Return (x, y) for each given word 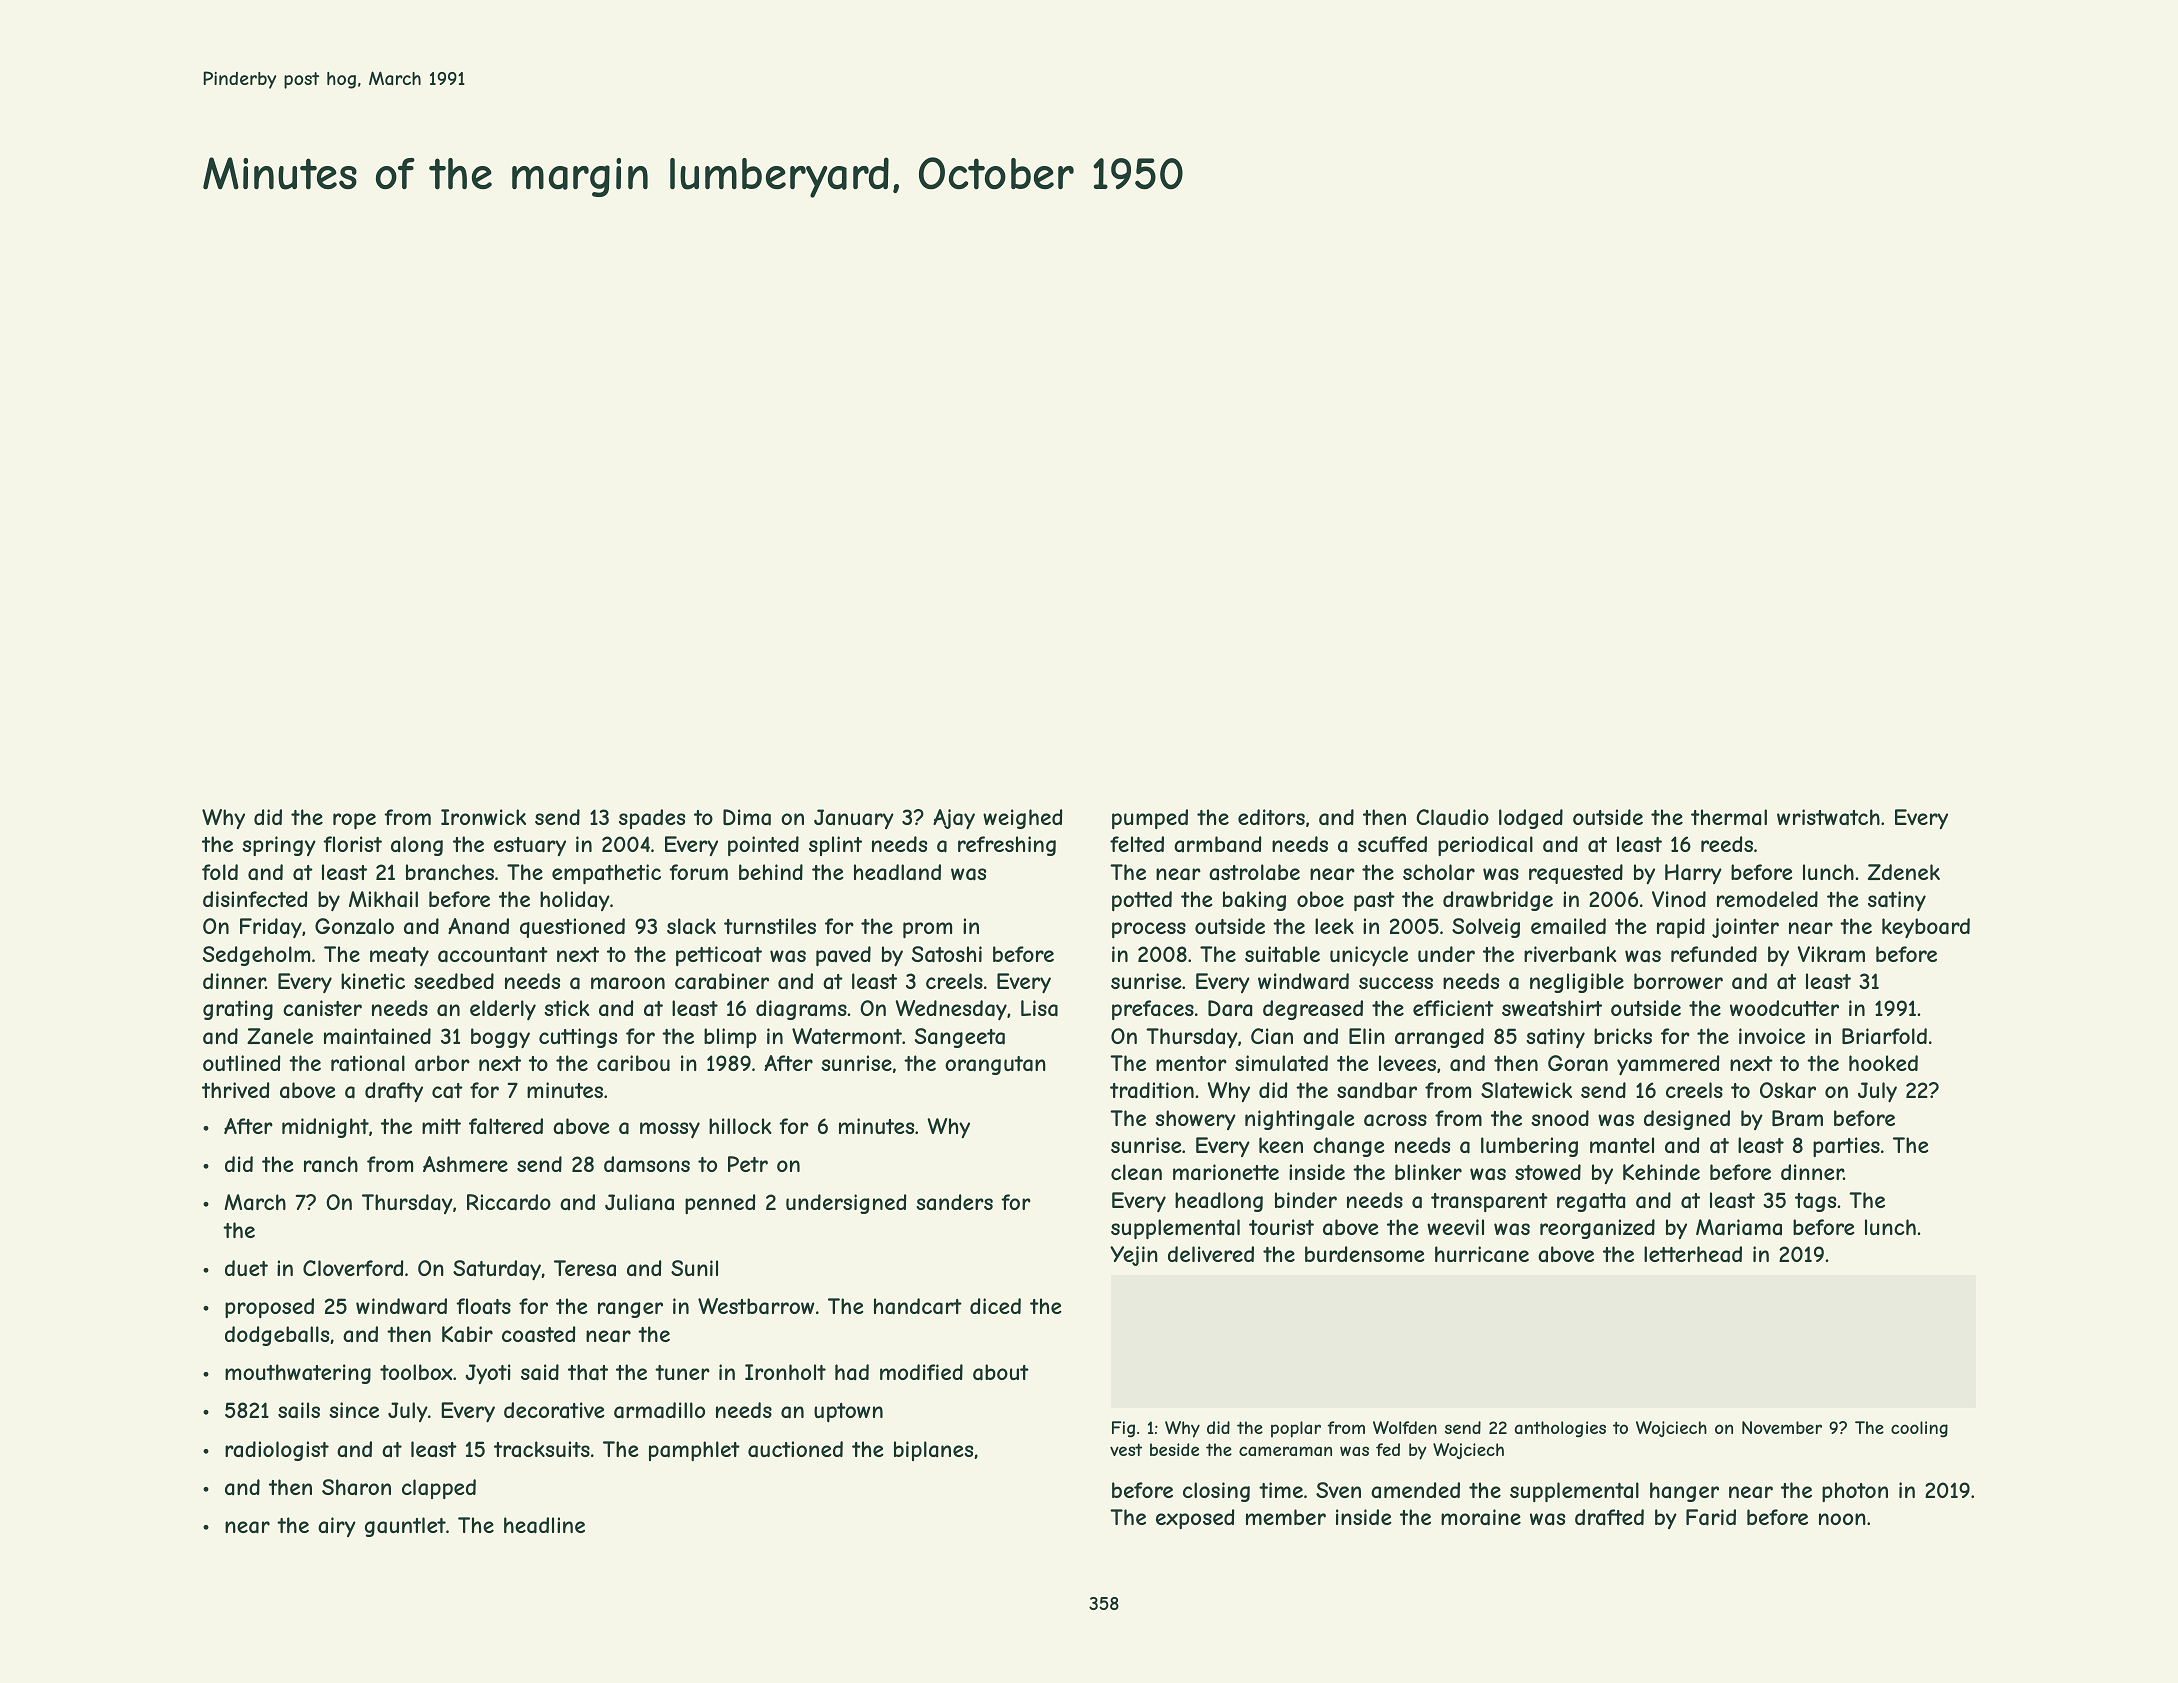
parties (1846, 1147)
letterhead (1693, 1254)
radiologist (277, 1451)
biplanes (933, 1451)
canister (322, 1008)
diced (995, 1306)
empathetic (606, 874)
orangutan (995, 1065)
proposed (269, 1308)
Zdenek (1904, 872)
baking (1254, 901)
